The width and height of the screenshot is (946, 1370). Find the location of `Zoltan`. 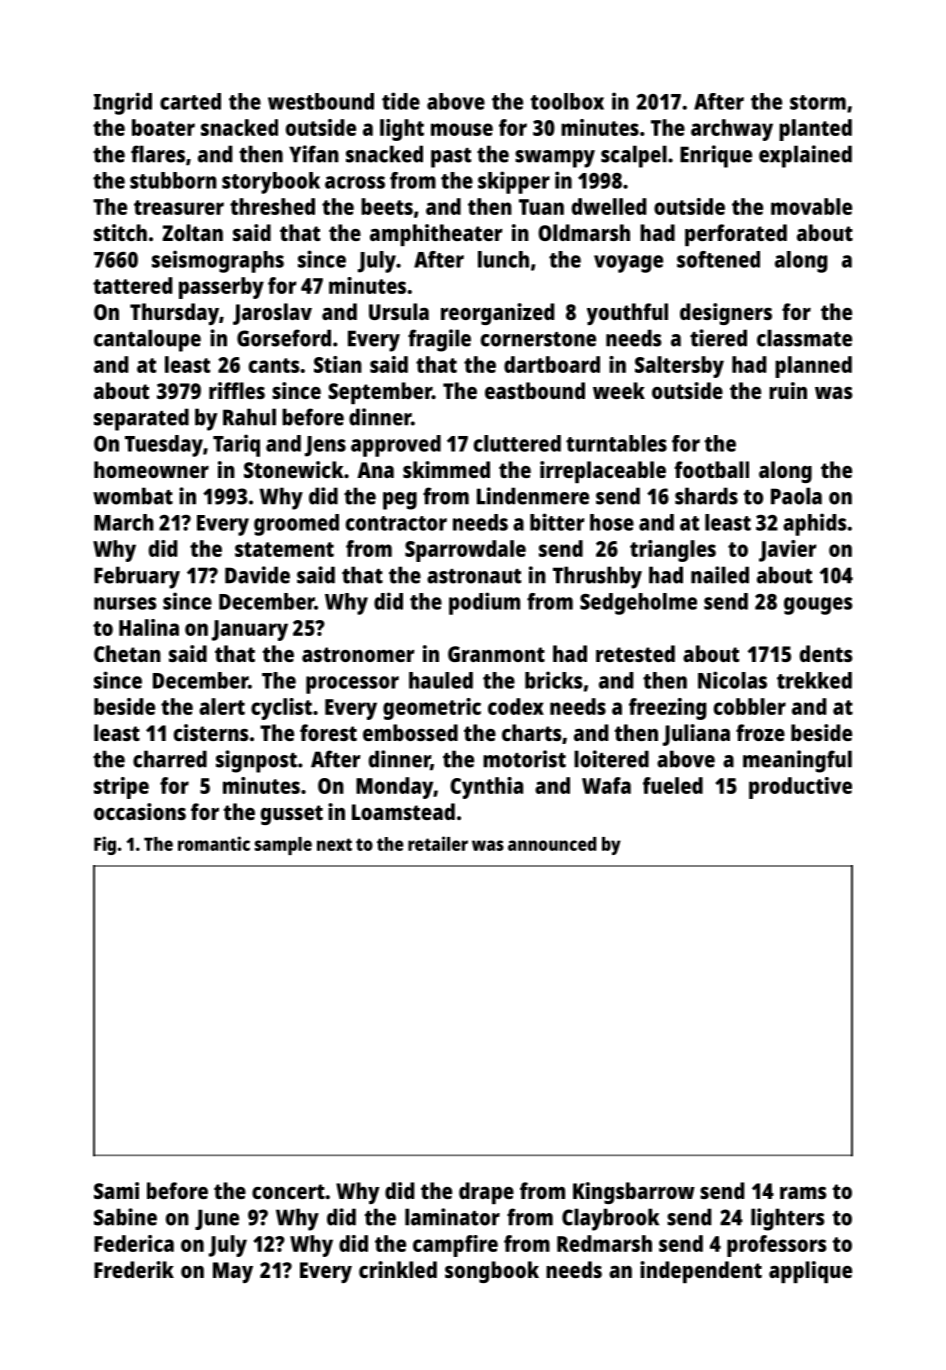

Zoltan is located at coordinates (193, 232).
